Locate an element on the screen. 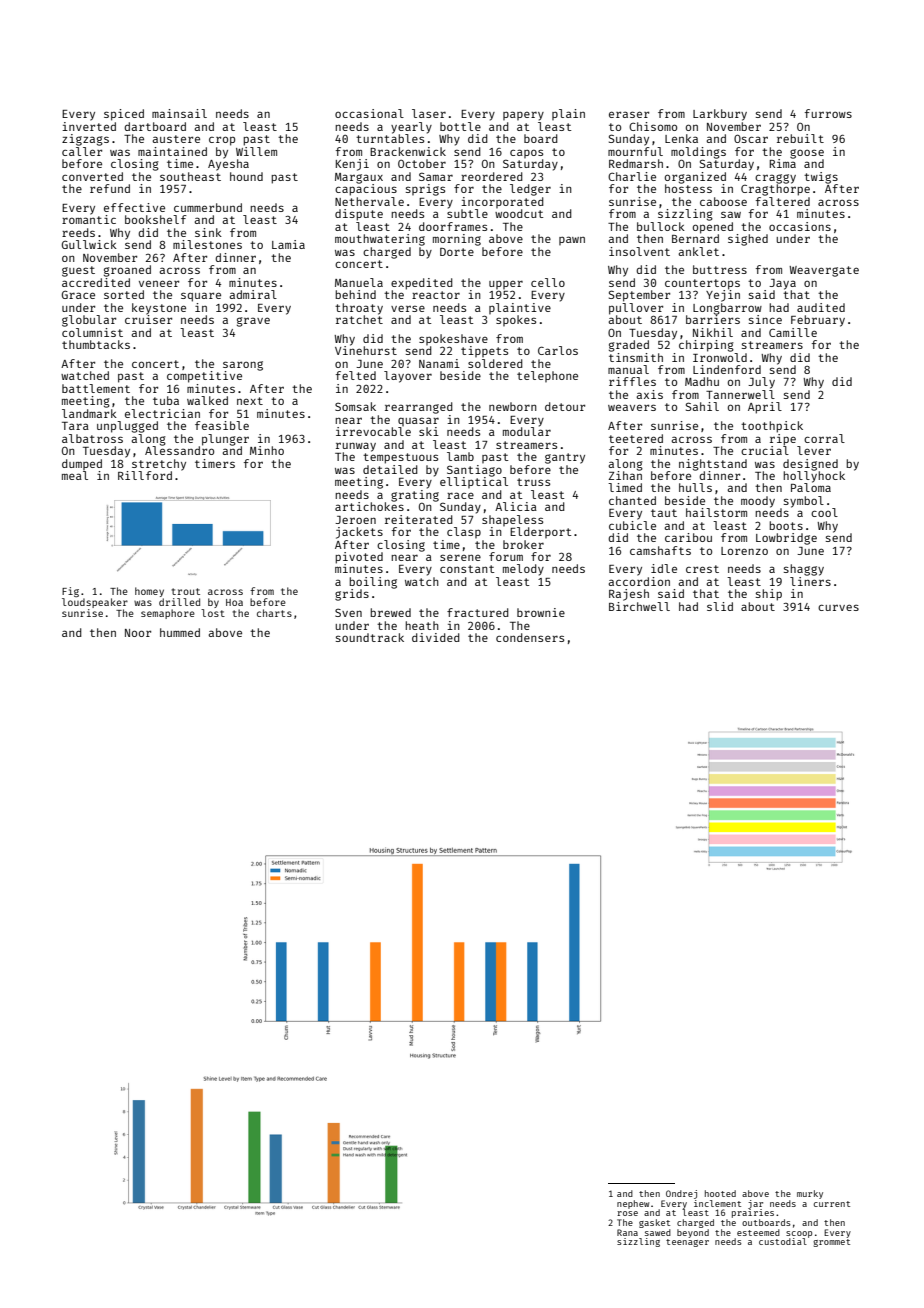 This screenshot has height=1308, width=924. subtle is located at coordinates (467, 213).
